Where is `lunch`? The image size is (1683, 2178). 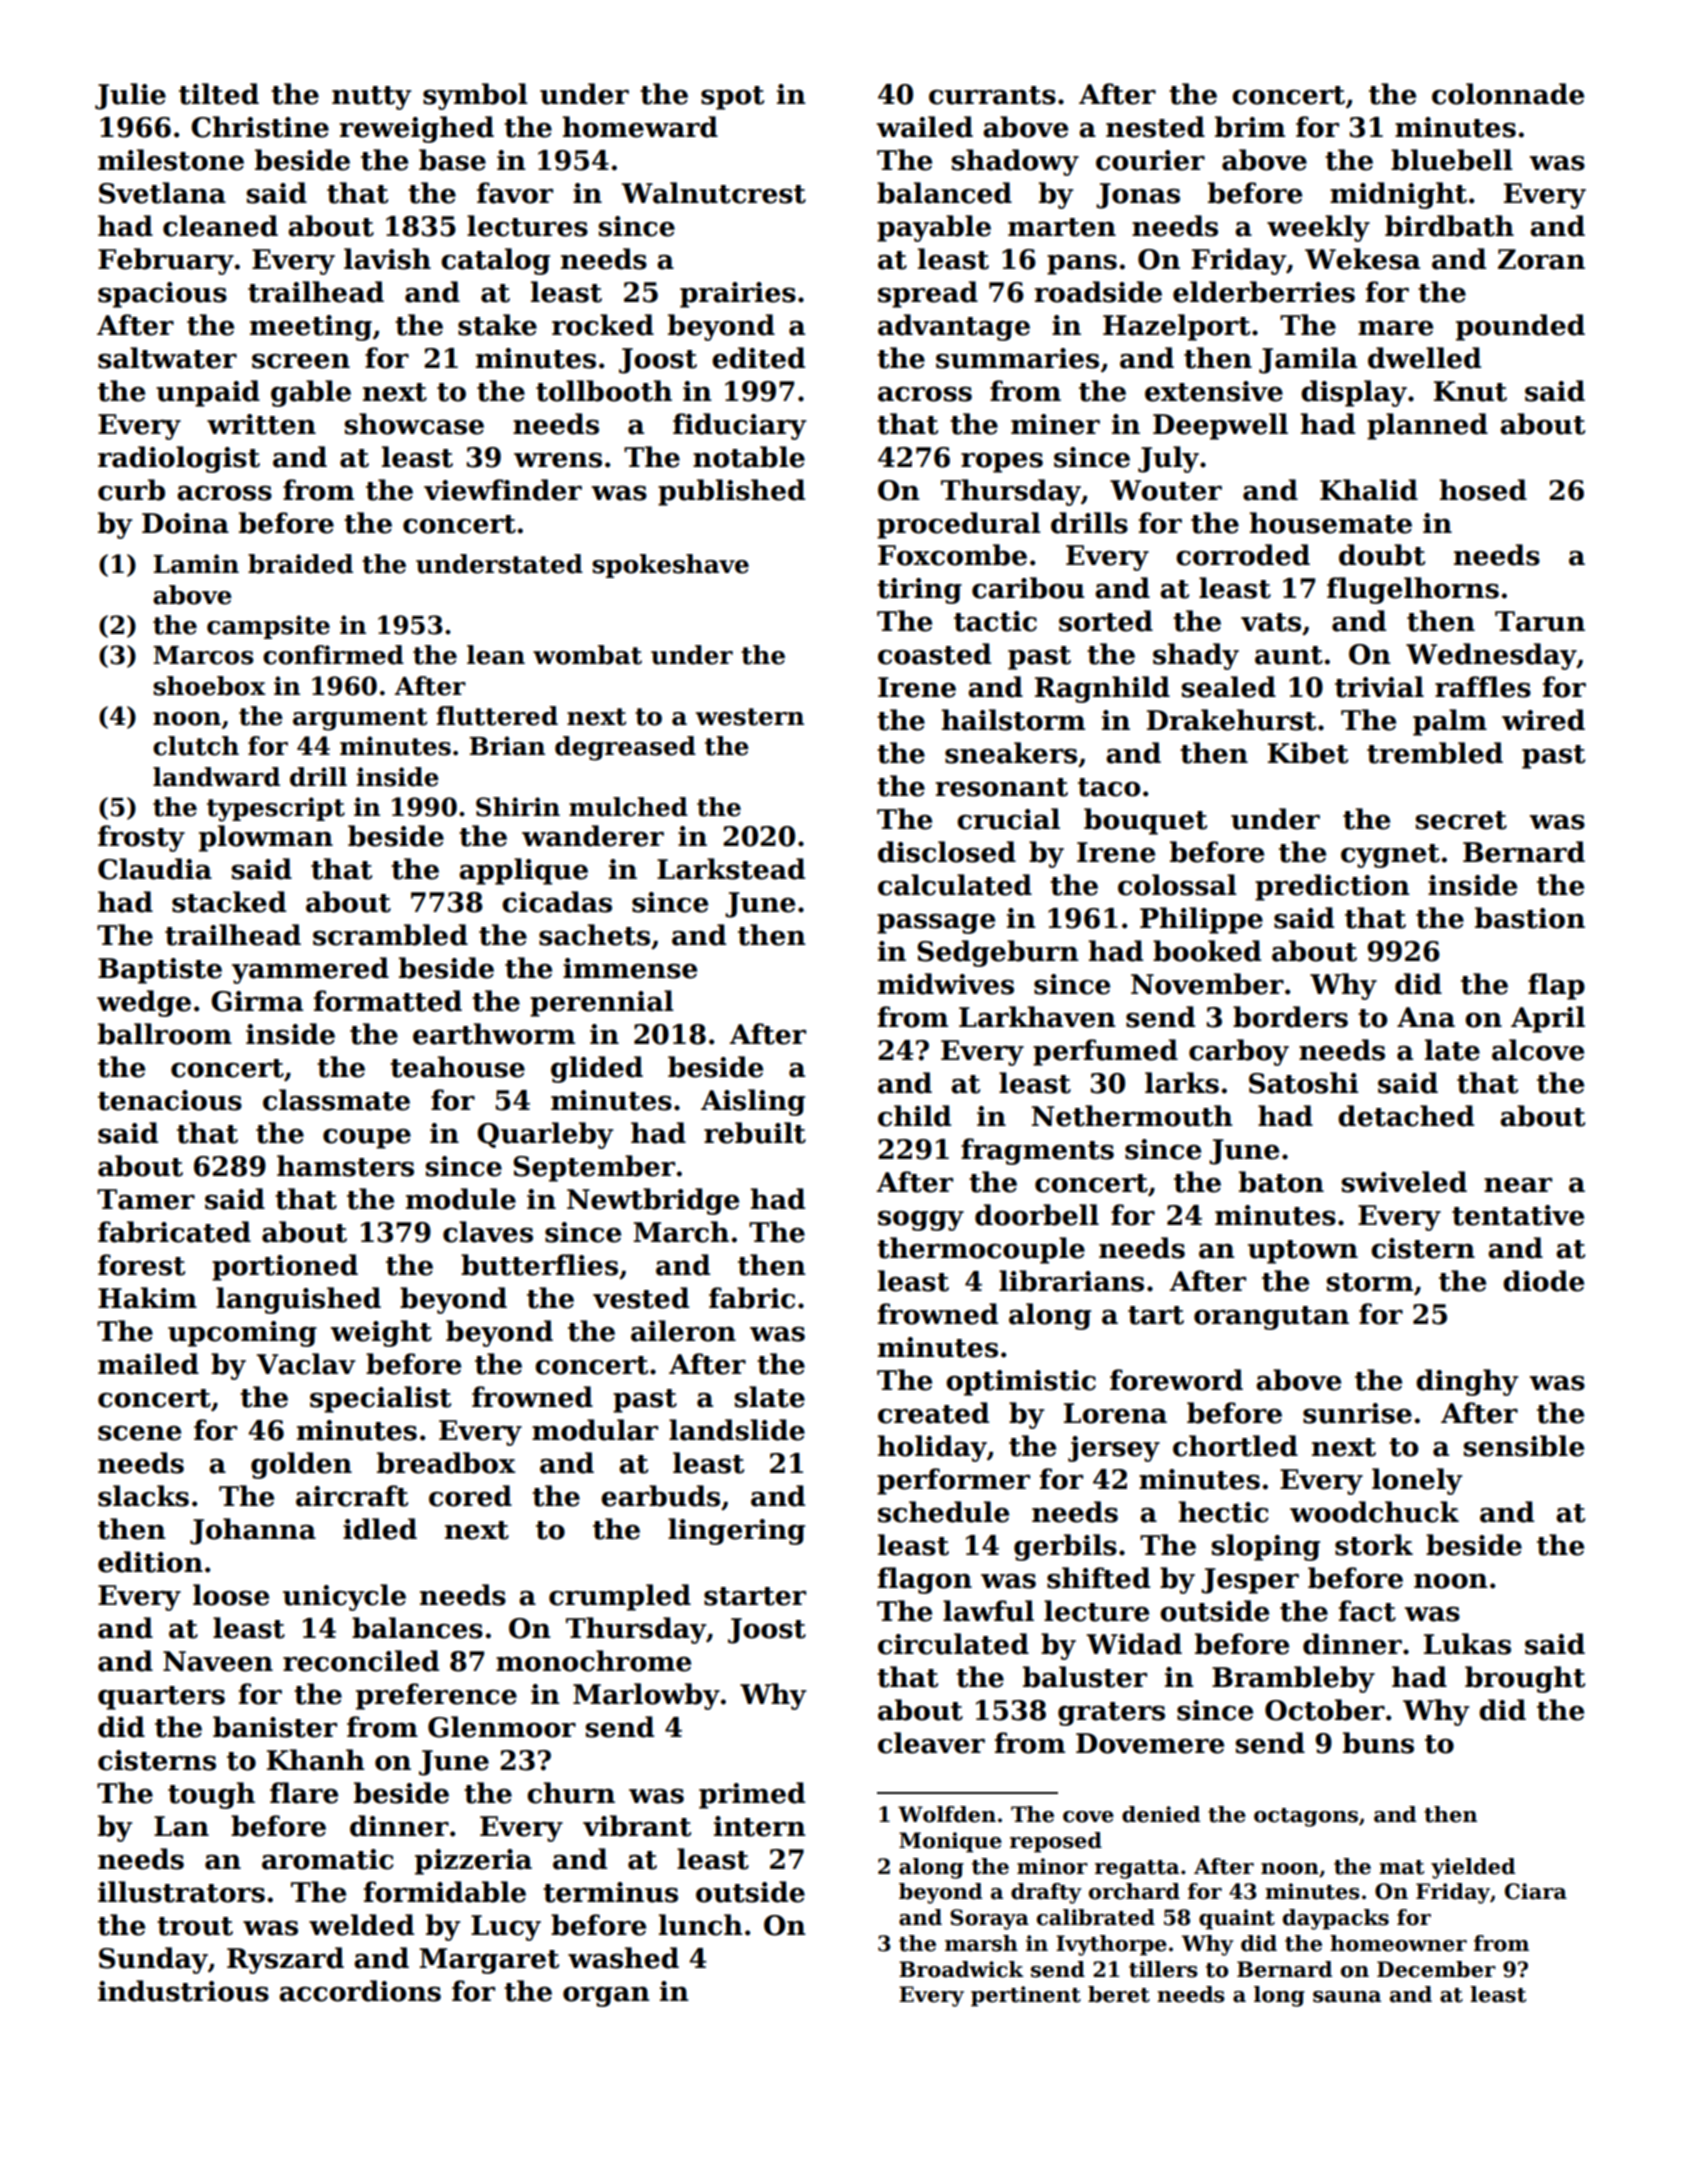
lunch is located at coordinates (701, 1925).
